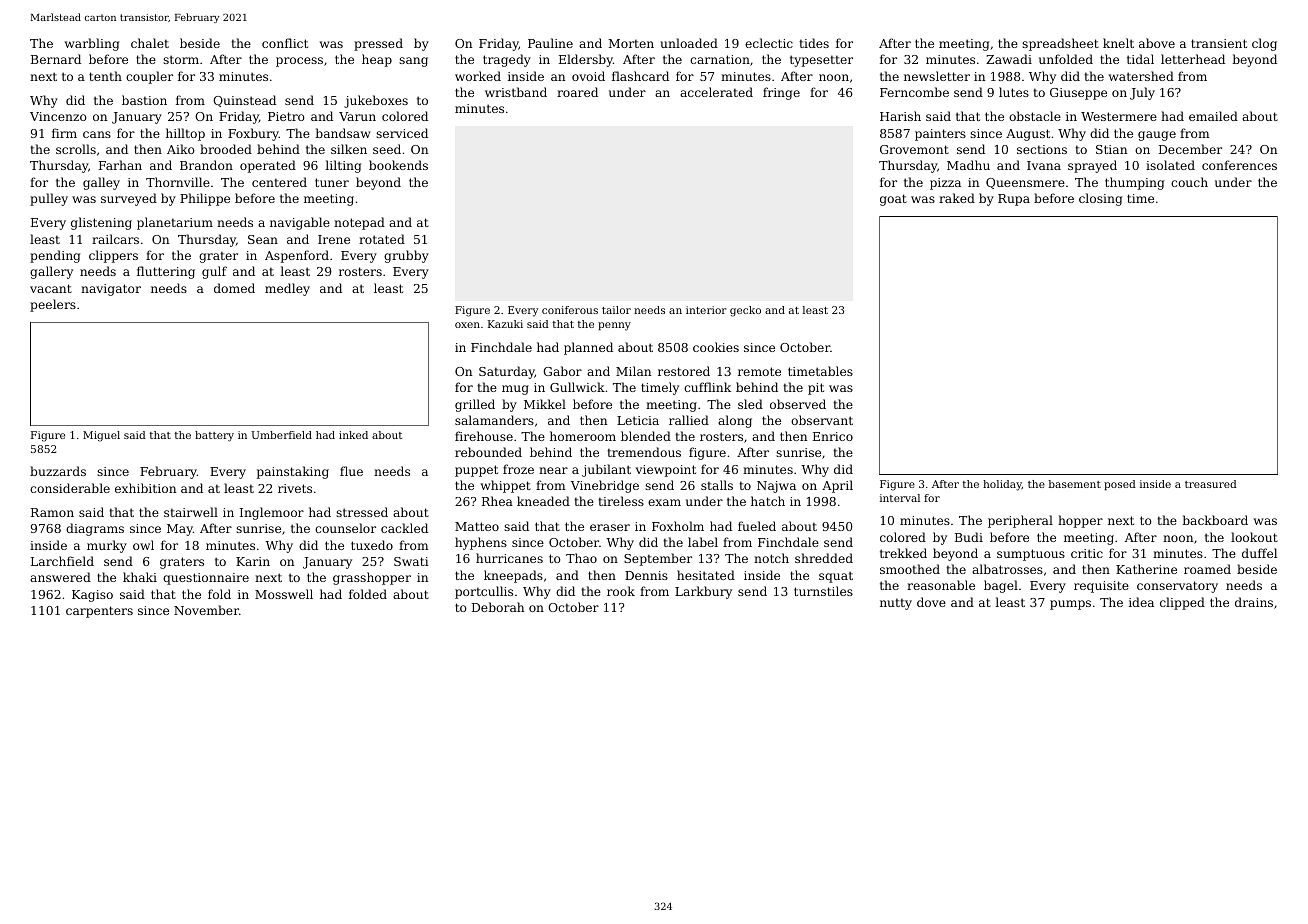 The width and height of the document is (1308, 924). Describe the element at coordinates (745, 311) in the document. I see `gecko` at that location.
